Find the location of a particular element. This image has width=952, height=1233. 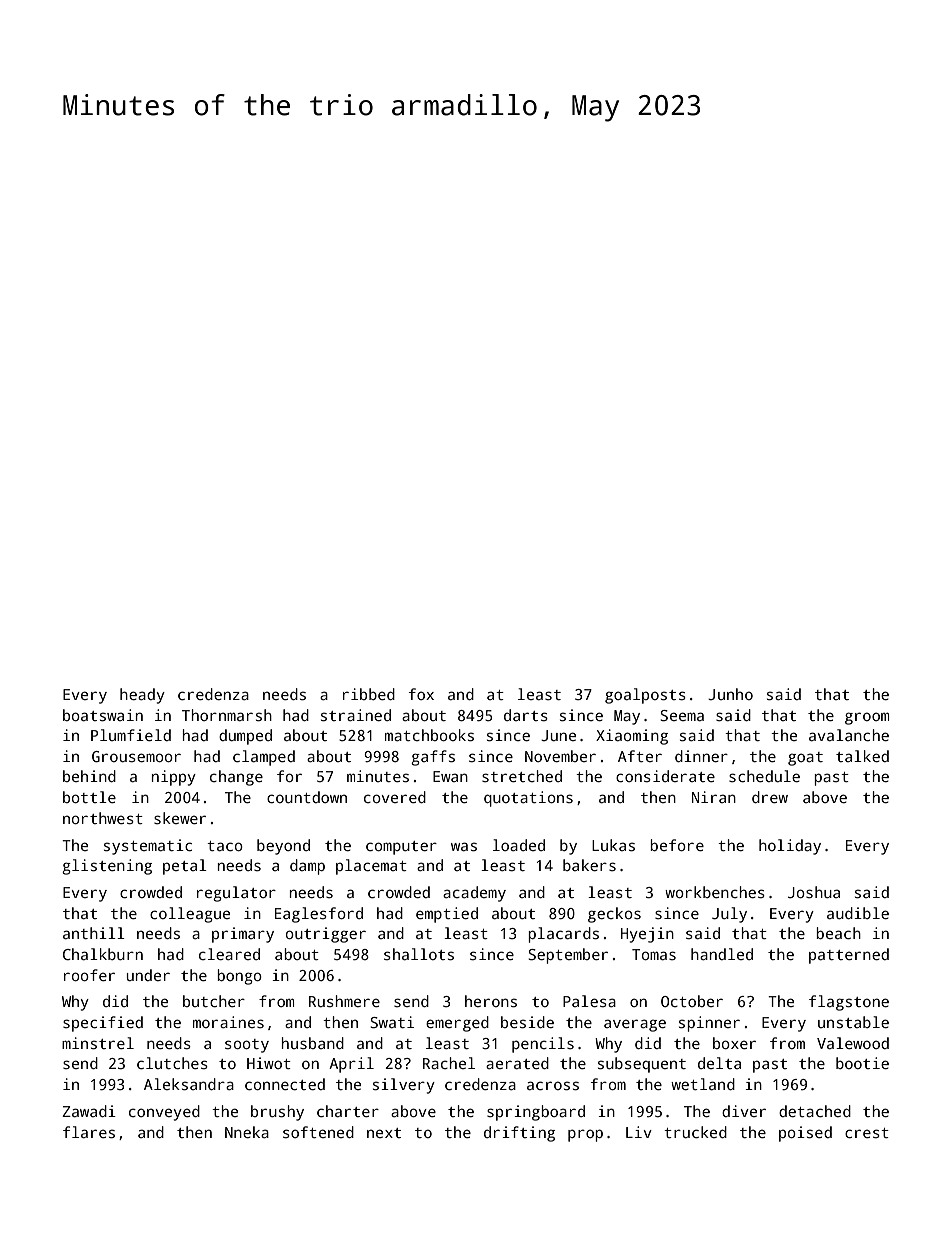

bakers is located at coordinates (589, 865).
